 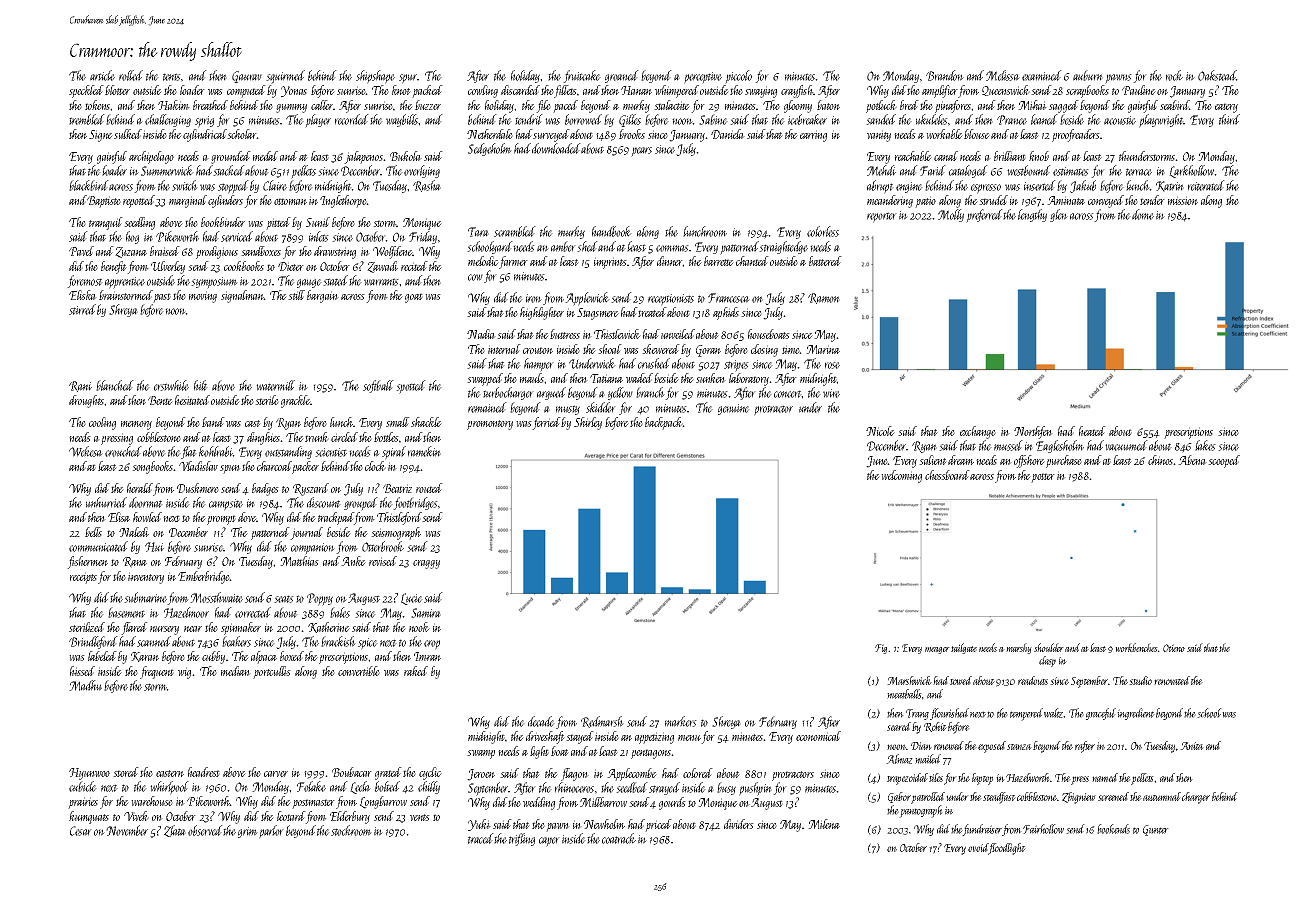 What do you see at coordinates (285, 77) in the page?
I see `squirmed` at bounding box center [285, 77].
